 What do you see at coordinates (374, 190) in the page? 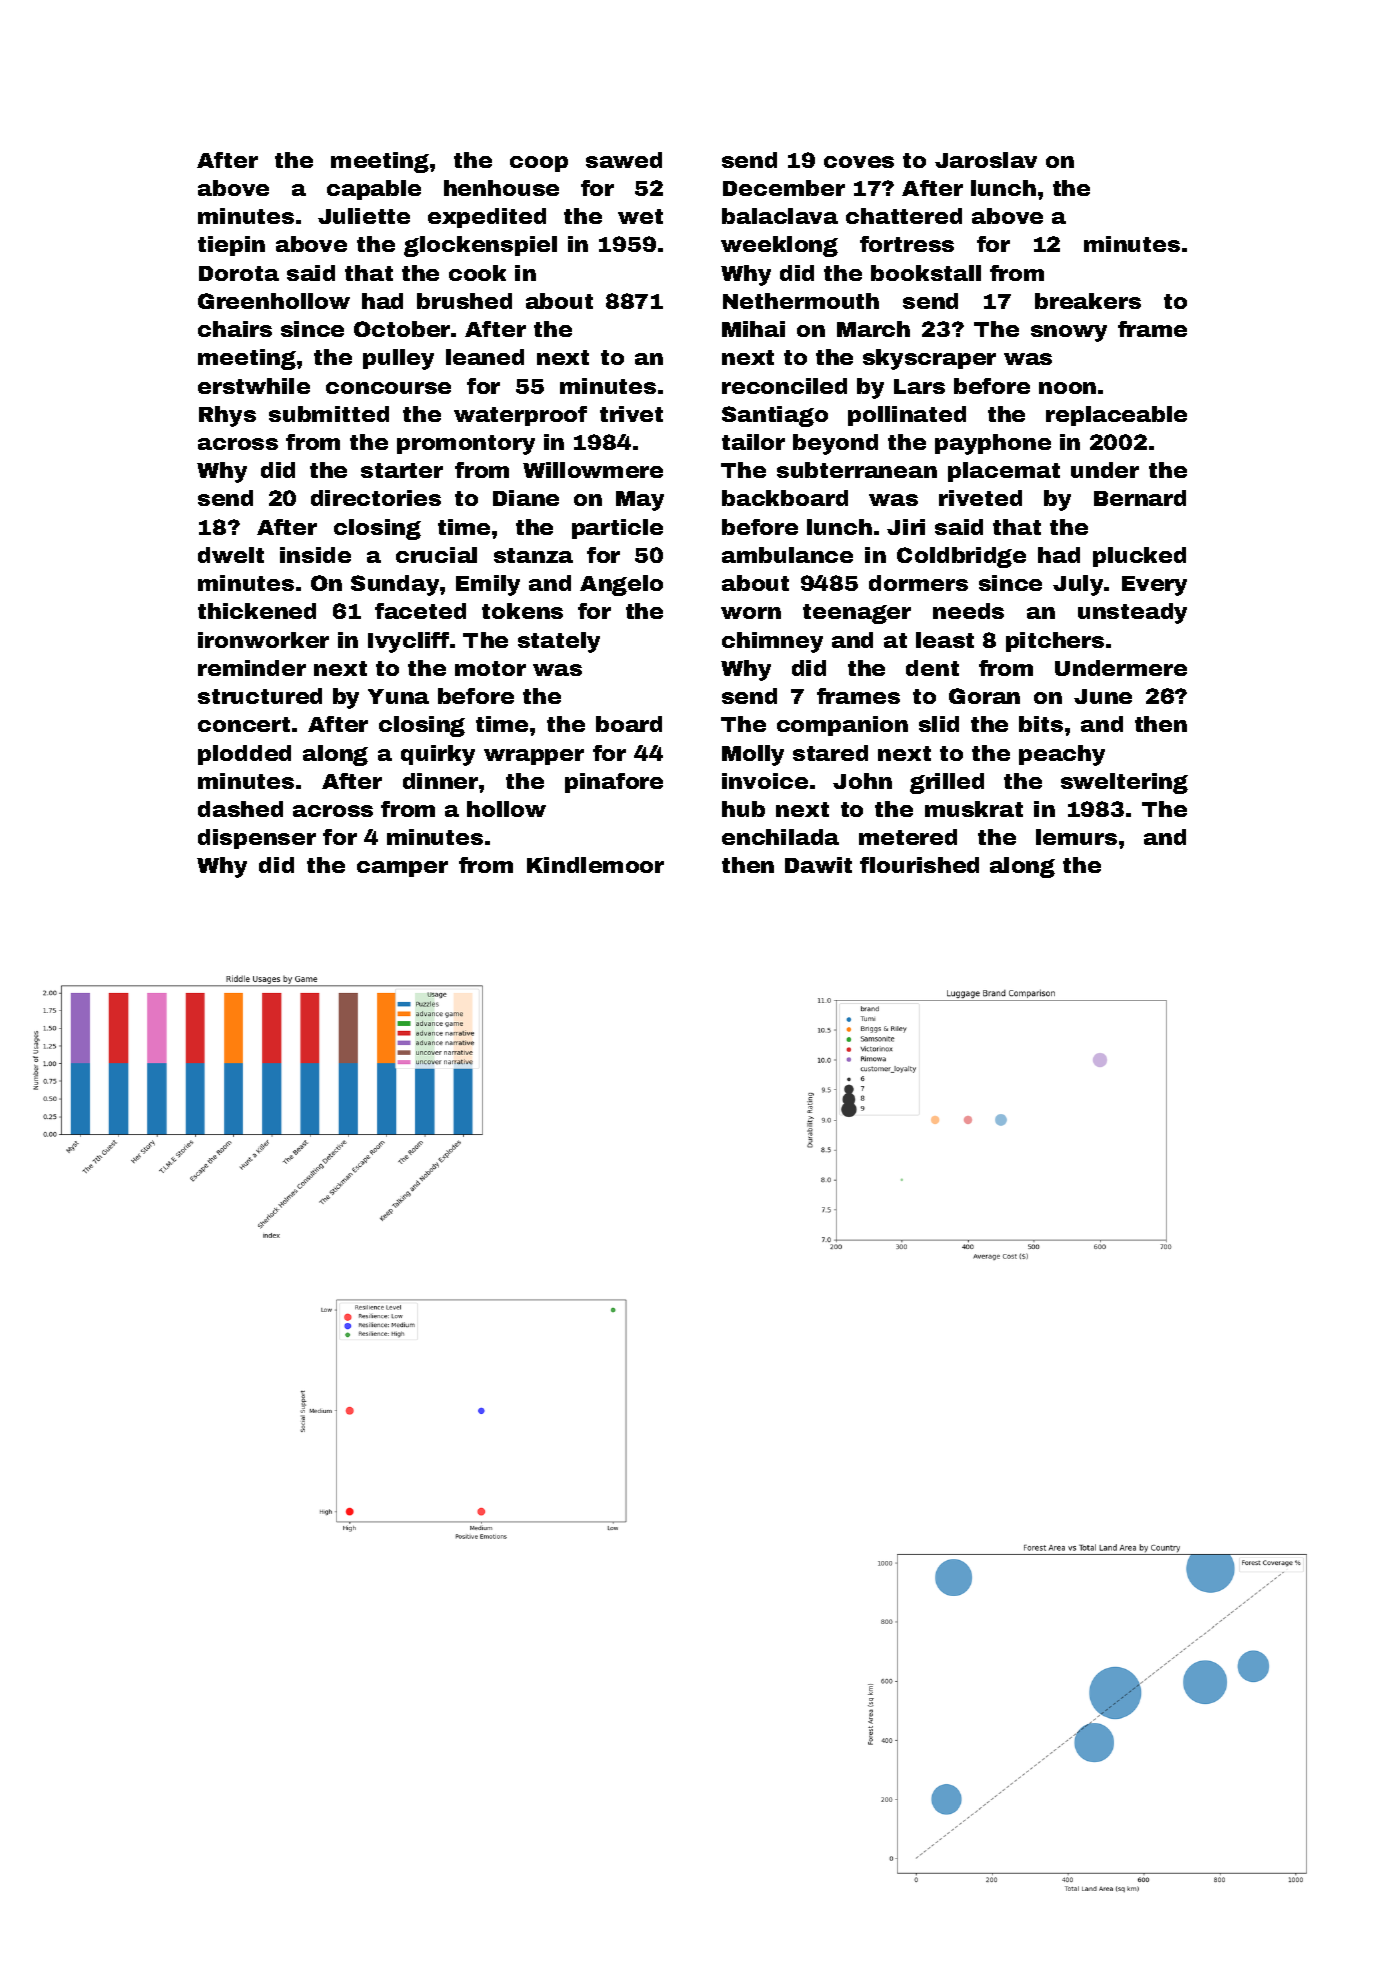
I see `capable` at bounding box center [374, 190].
